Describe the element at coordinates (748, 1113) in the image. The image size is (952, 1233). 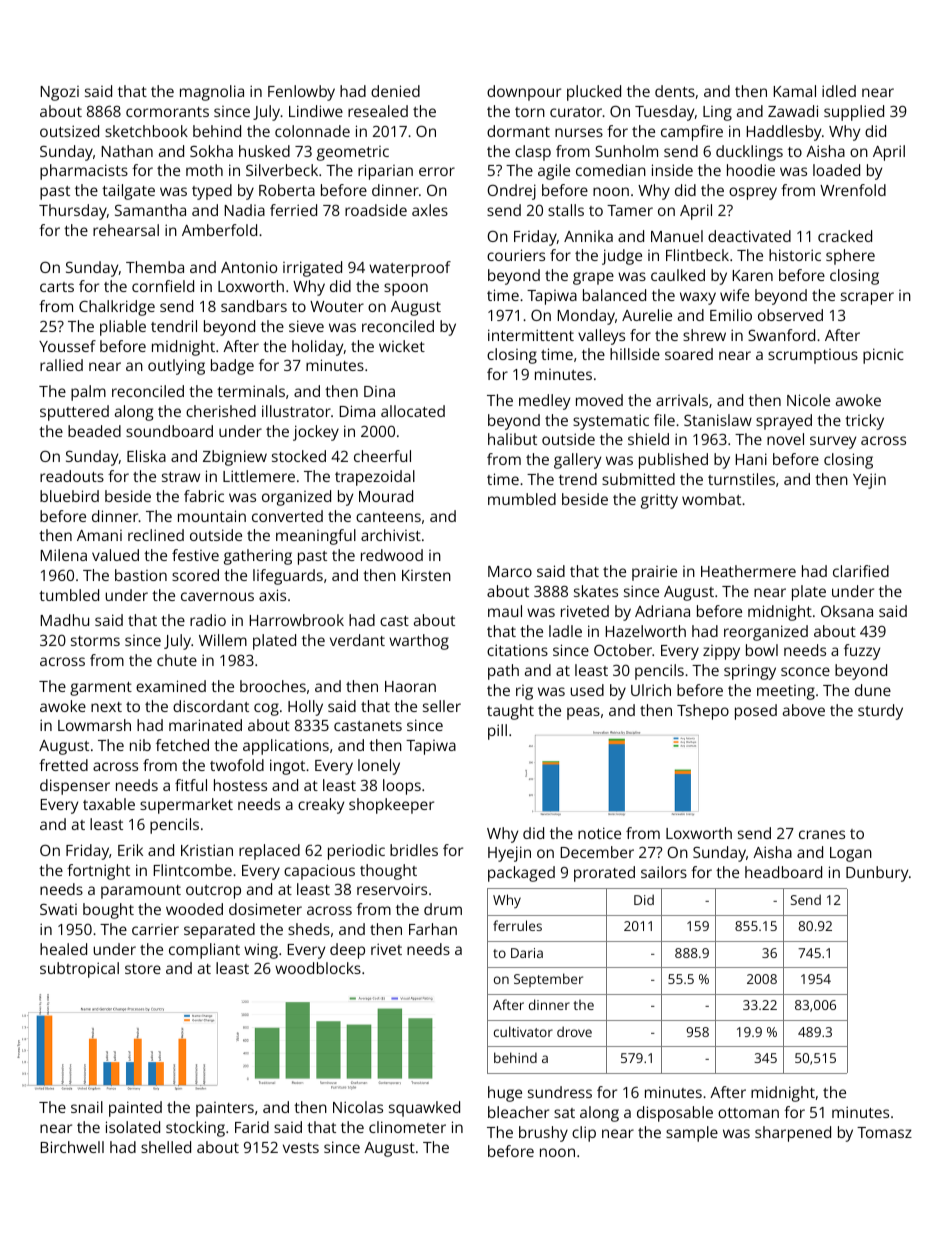
I see `ottoman` at that location.
